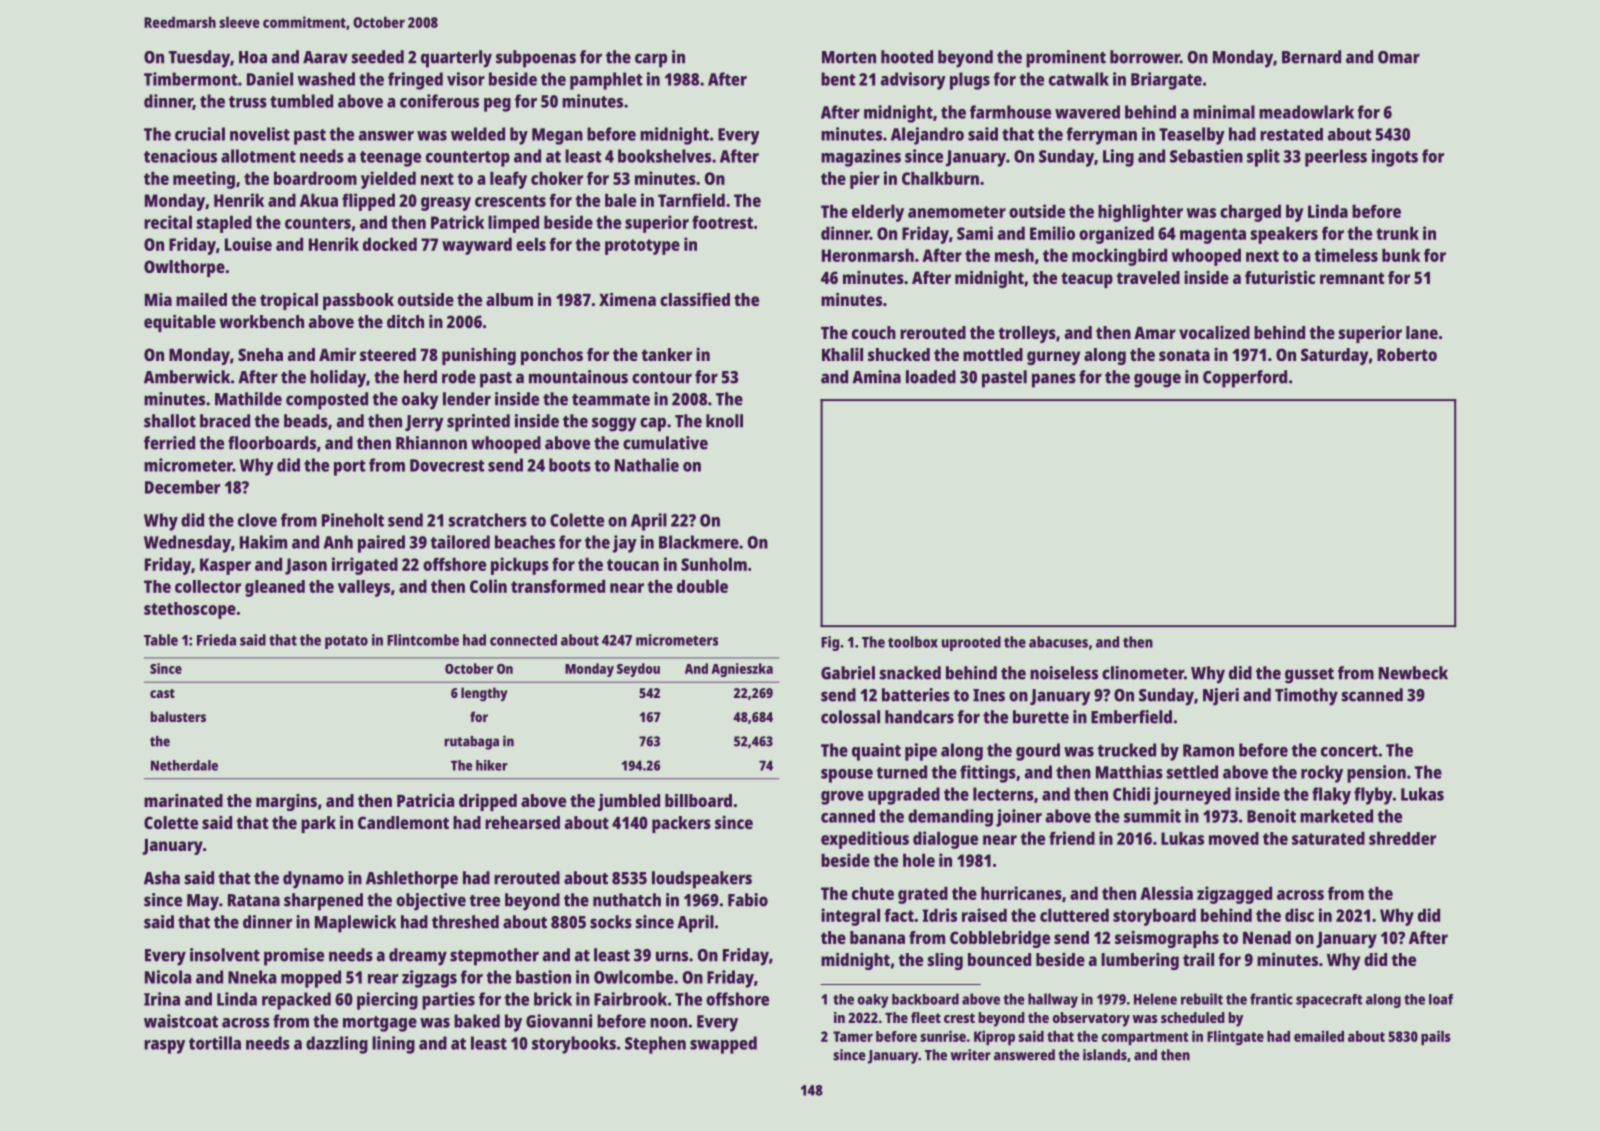  What do you see at coordinates (349, 468) in the screenshot?
I see `port` at bounding box center [349, 468].
